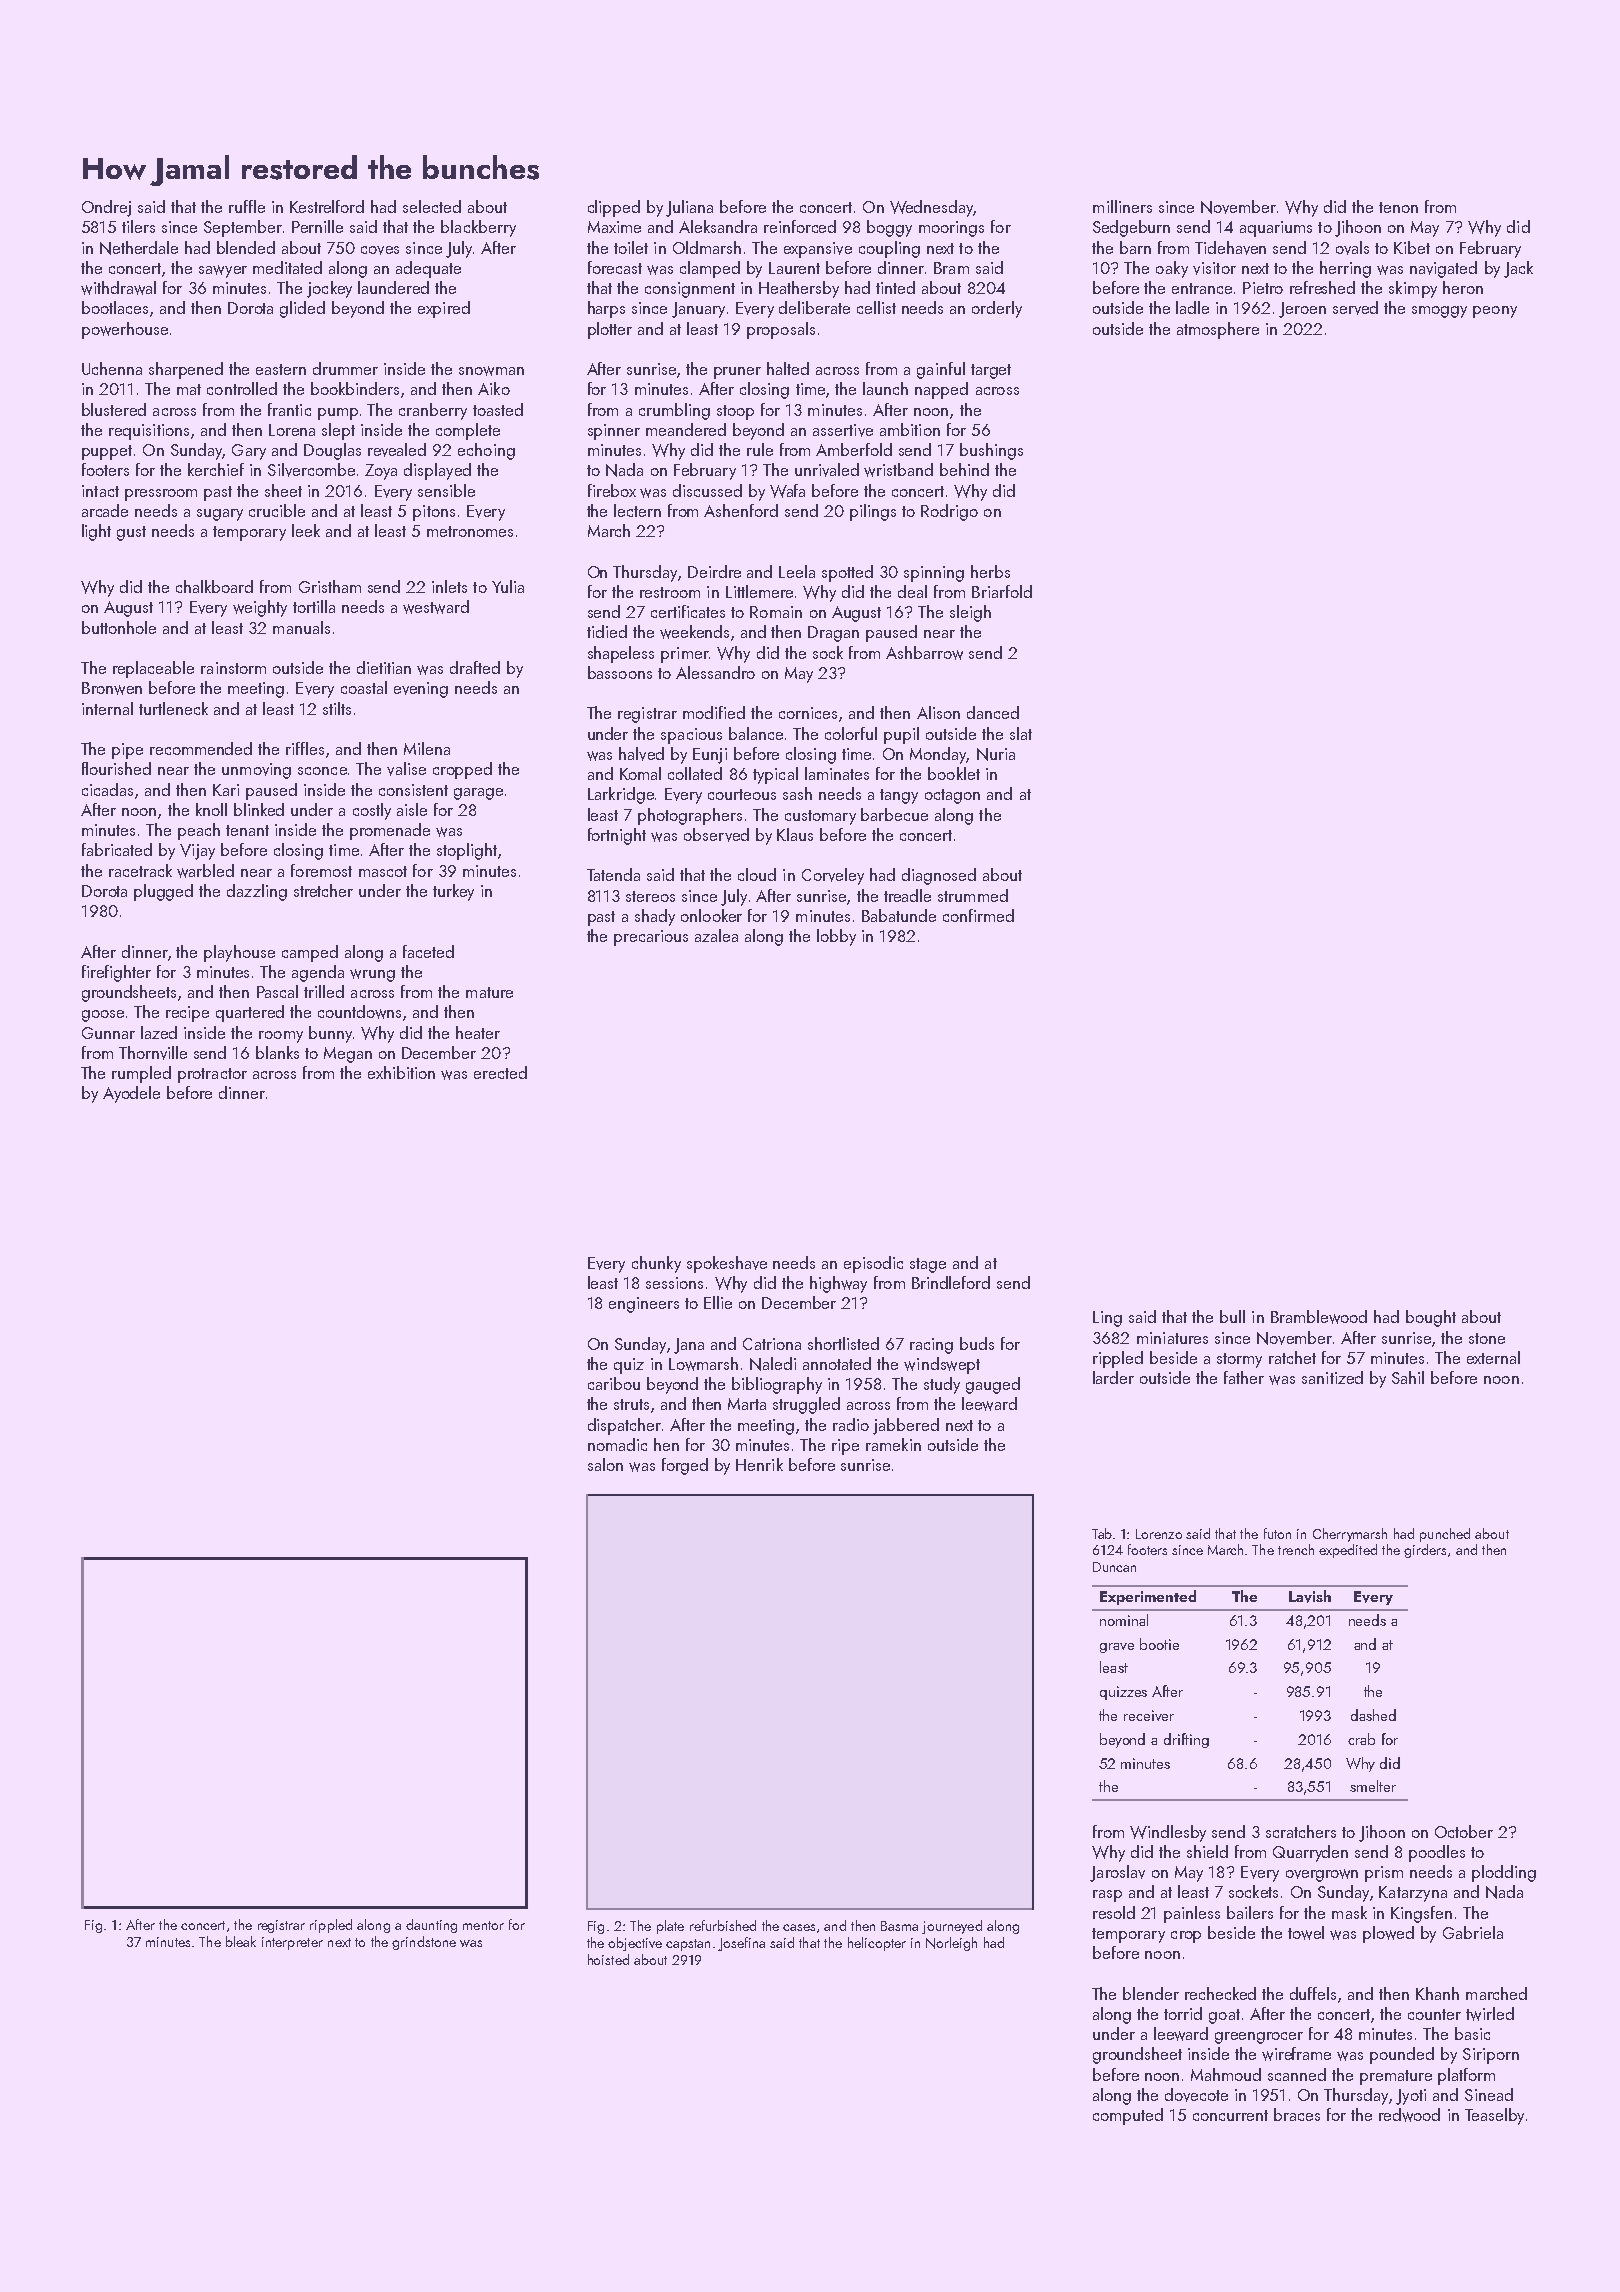 The image size is (1620, 2292). What do you see at coordinates (1148, 1597) in the image?
I see `Experimented` at bounding box center [1148, 1597].
